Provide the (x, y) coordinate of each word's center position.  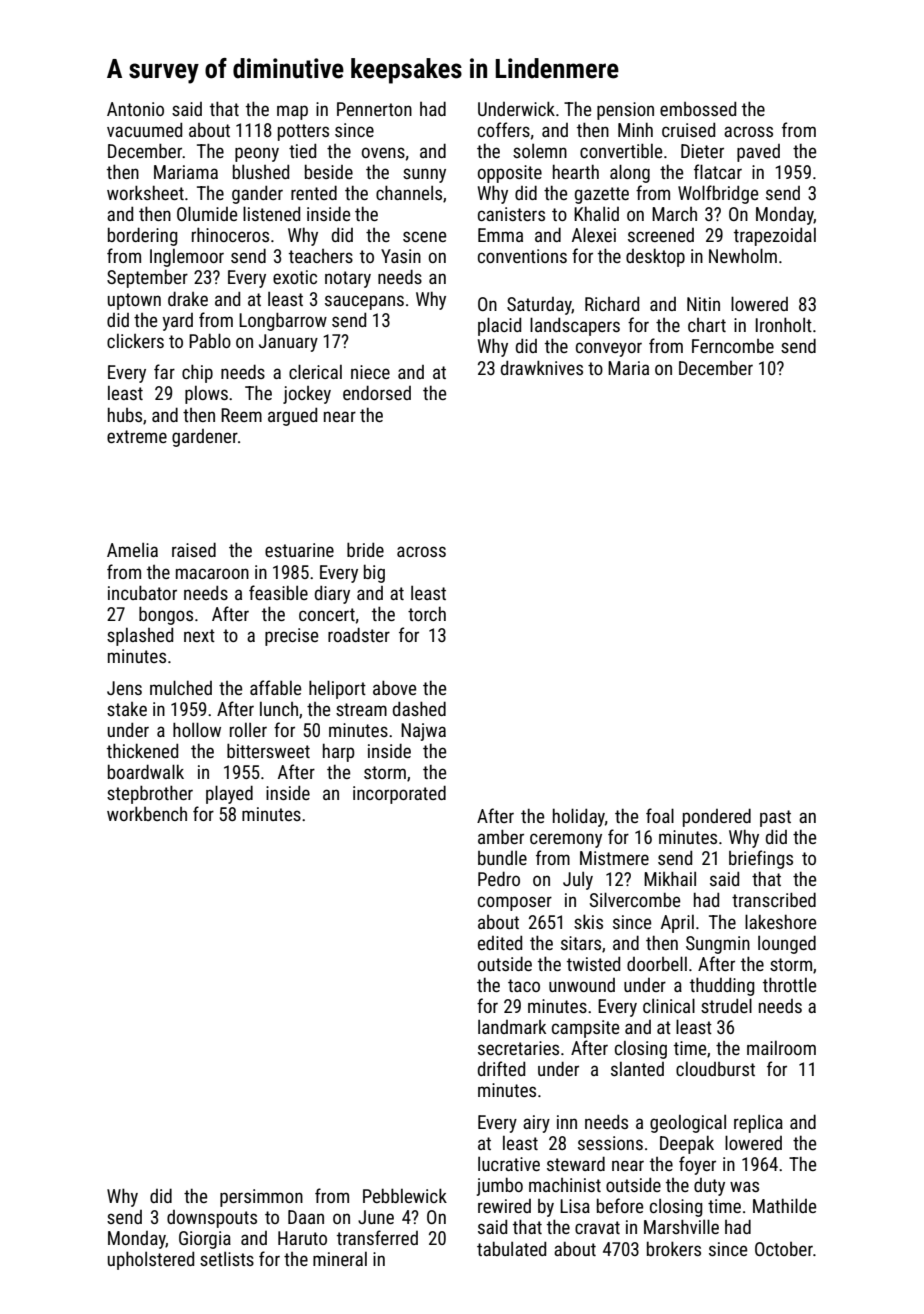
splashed (140, 636)
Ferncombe (733, 346)
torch (427, 613)
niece (370, 372)
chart (707, 325)
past (775, 818)
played (229, 794)
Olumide (207, 213)
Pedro (499, 878)
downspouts (212, 1219)
